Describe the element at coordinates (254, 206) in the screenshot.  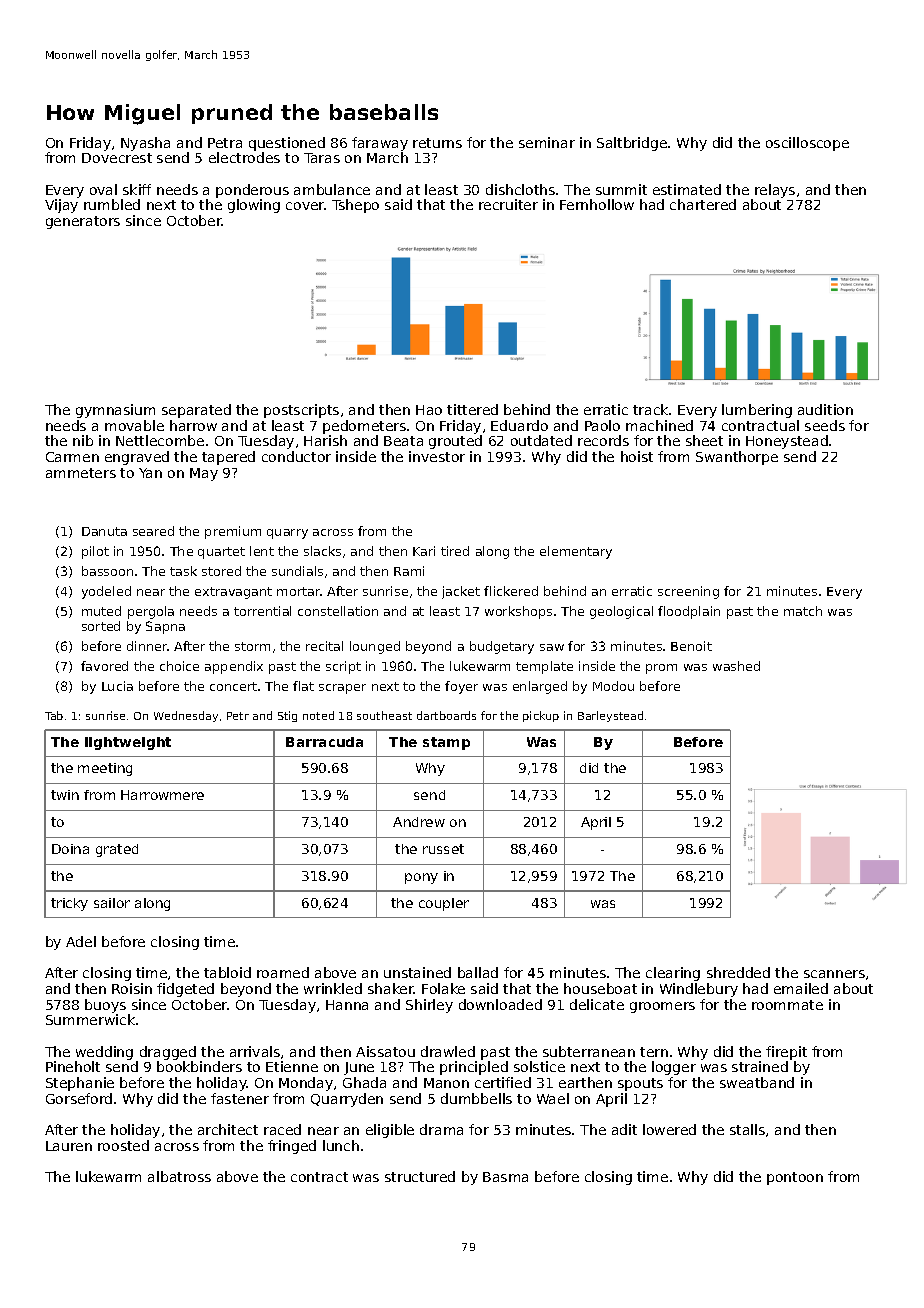
I see `glowing` at that location.
